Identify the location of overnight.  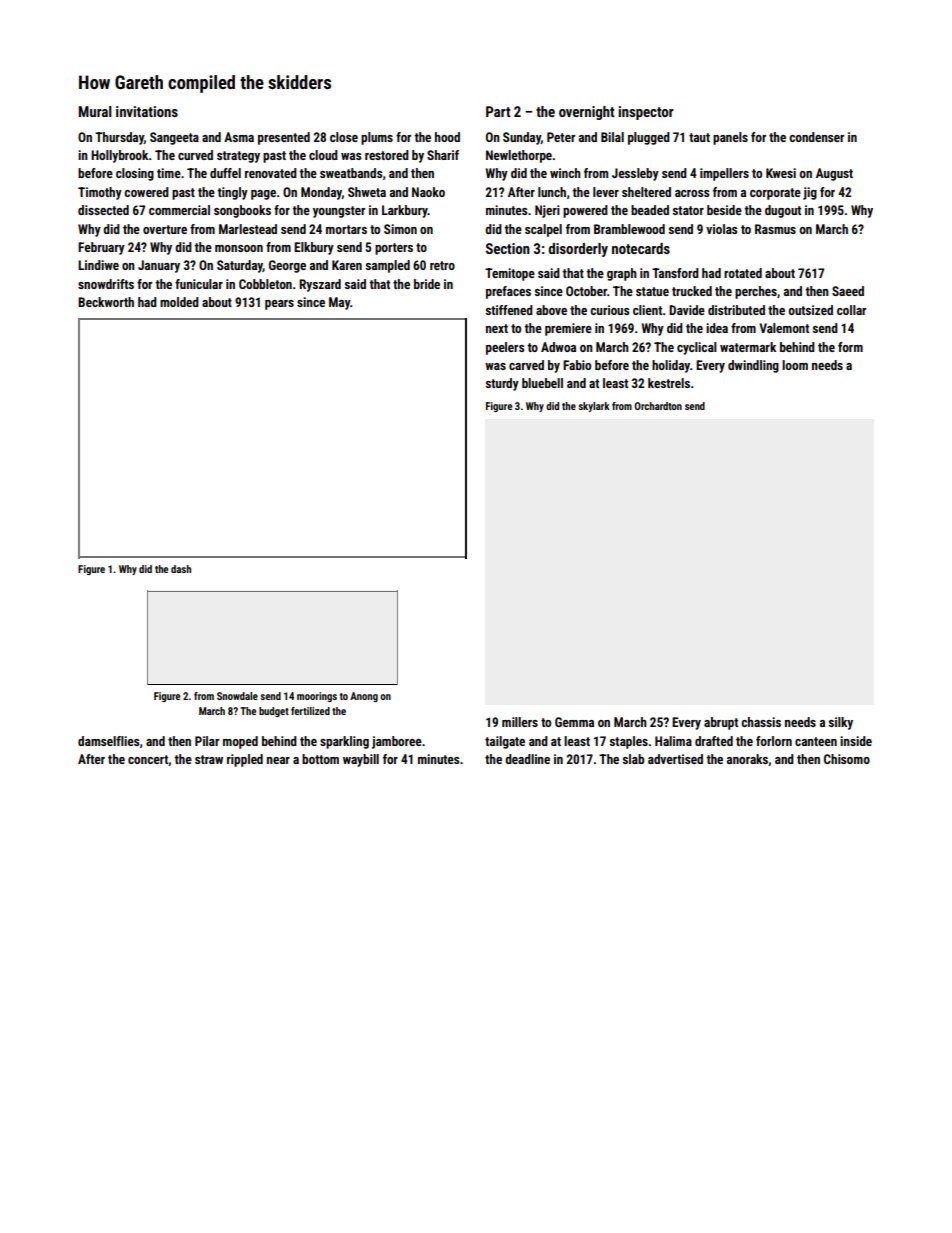
(587, 113).
